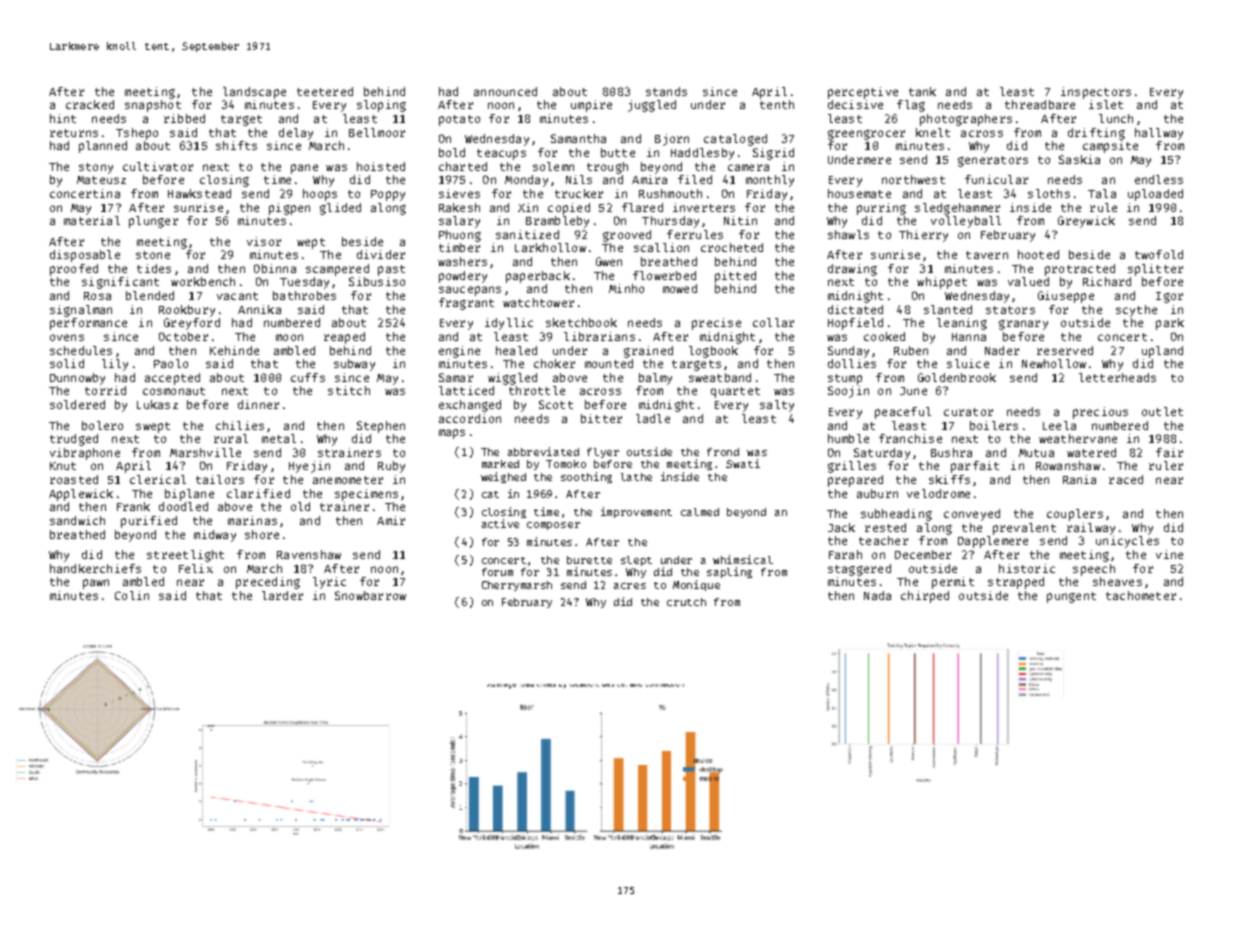  What do you see at coordinates (92, 220) in the document?
I see `material` at bounding box center [92, 220].
